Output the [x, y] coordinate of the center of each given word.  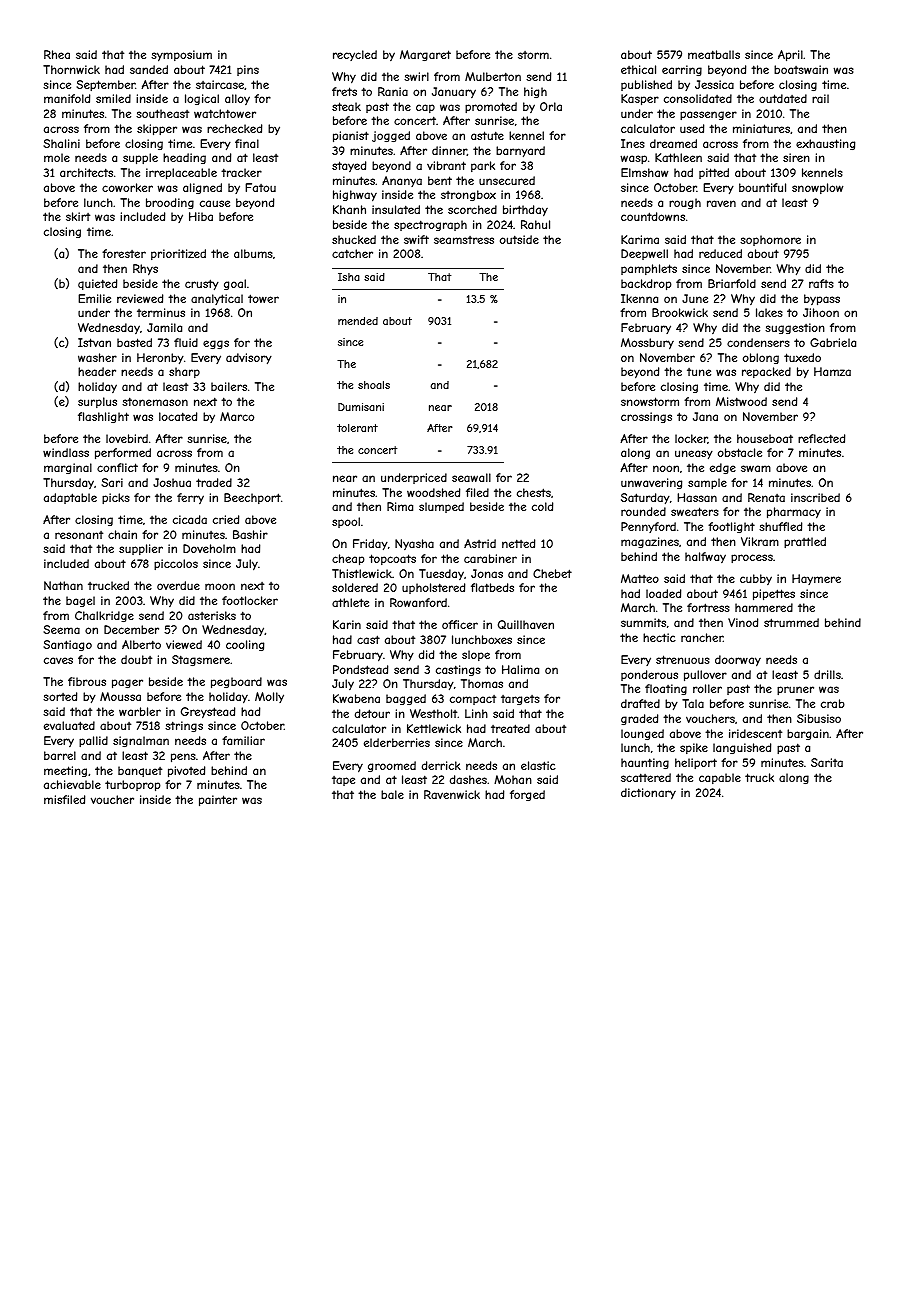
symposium [181, 56]
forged [527, 795]
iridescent [755, 733]
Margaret [425, 55]
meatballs [714, 54]
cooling [245, 645]
